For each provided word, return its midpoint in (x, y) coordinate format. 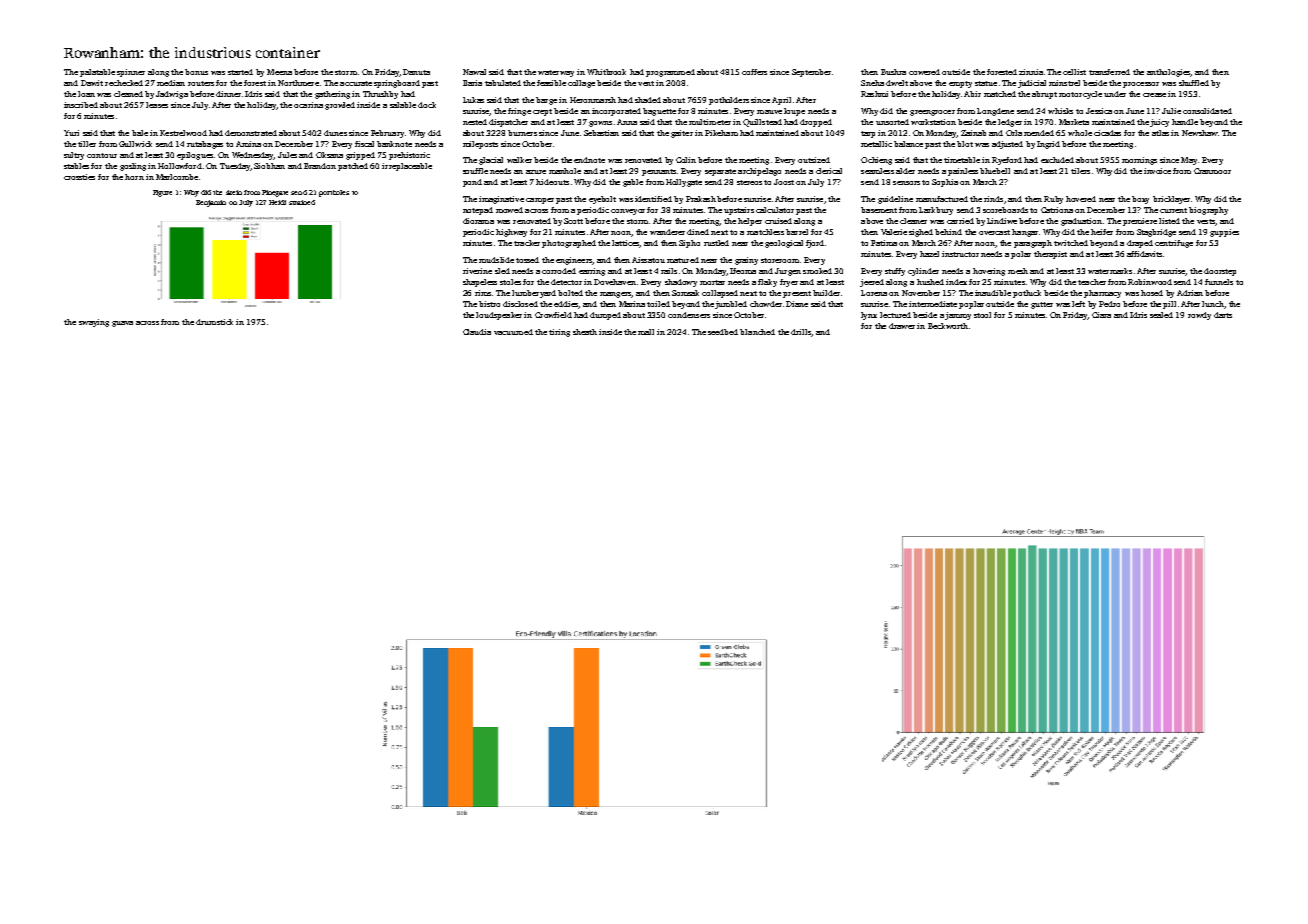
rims (483, 293)
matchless (765, 232)
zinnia (1031, 72)
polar (1021, 255)
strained (302, 202)
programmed (670, 73)
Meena (279, 72)
